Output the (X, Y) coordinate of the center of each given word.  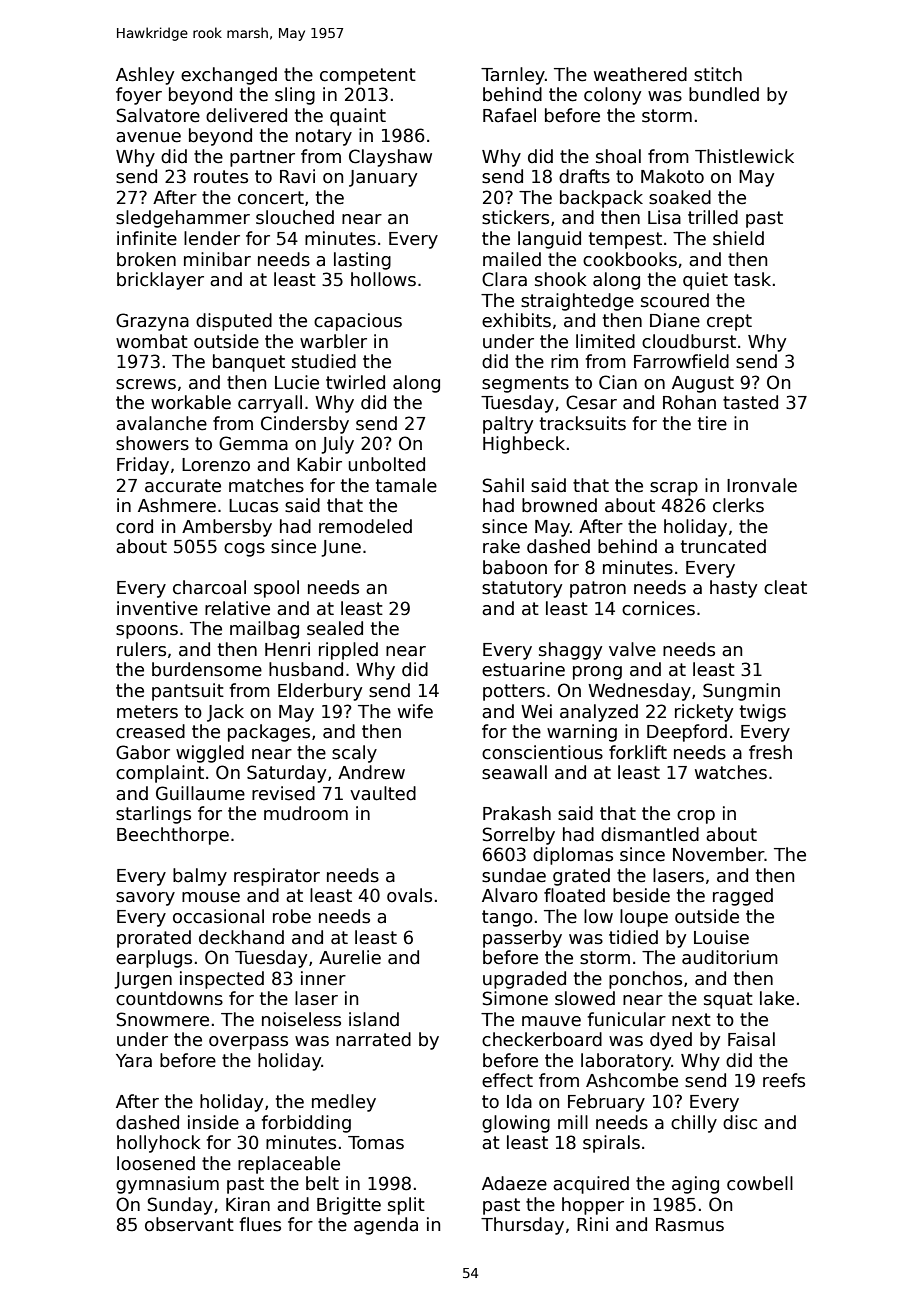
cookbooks (630, 259)
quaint (358, 117)
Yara (134, 1061)
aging (695, 1185)
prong (597, 673)
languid (549, 240)
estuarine (523, 669)
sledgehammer (183, 219)
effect (507, 1080)
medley (344, 1103)
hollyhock (159, 1144)
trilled (713, 217)
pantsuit (188, 692)
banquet (249, 363)
